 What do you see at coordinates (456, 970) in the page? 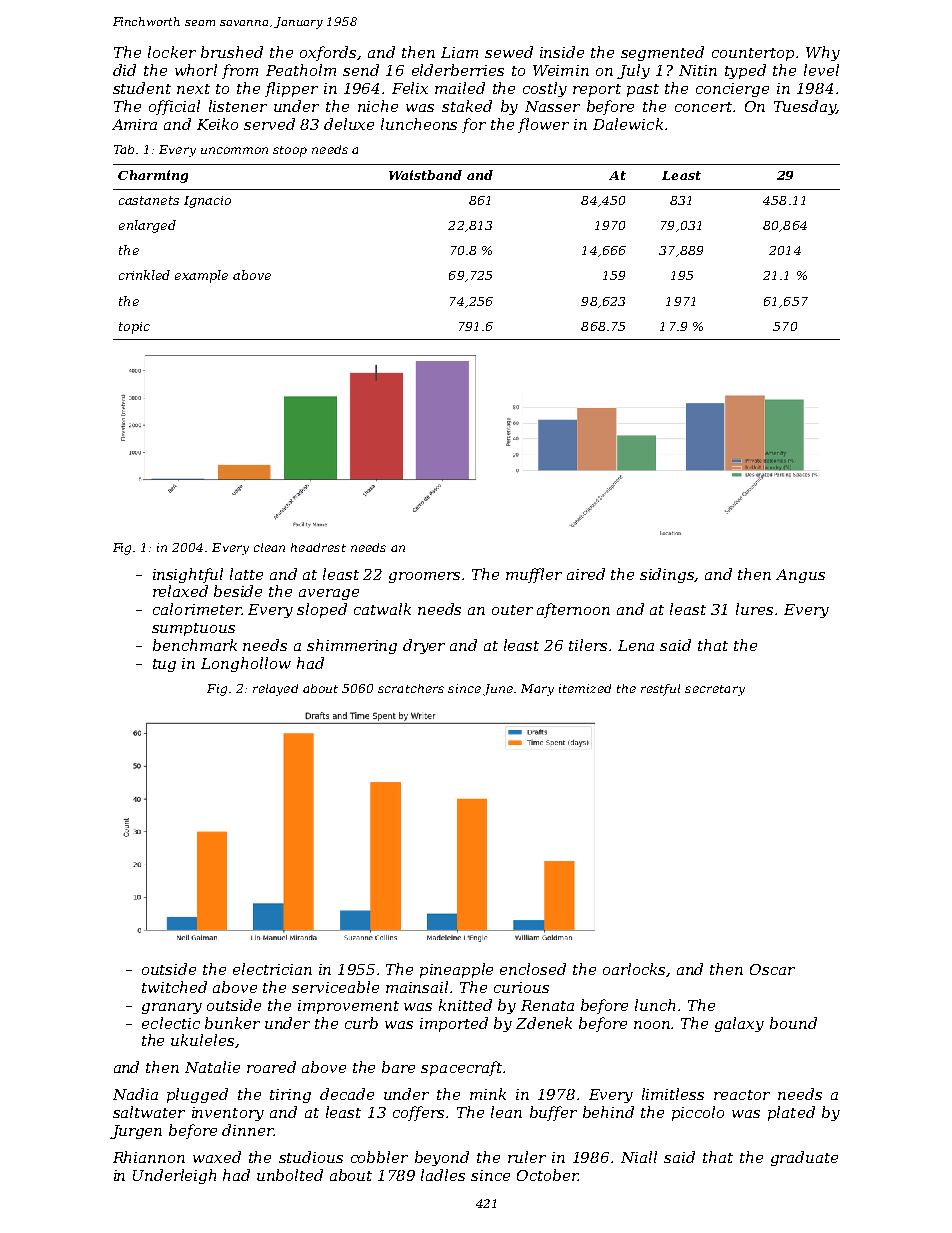
I see `pineapple` at bounding box center [456, 970].
